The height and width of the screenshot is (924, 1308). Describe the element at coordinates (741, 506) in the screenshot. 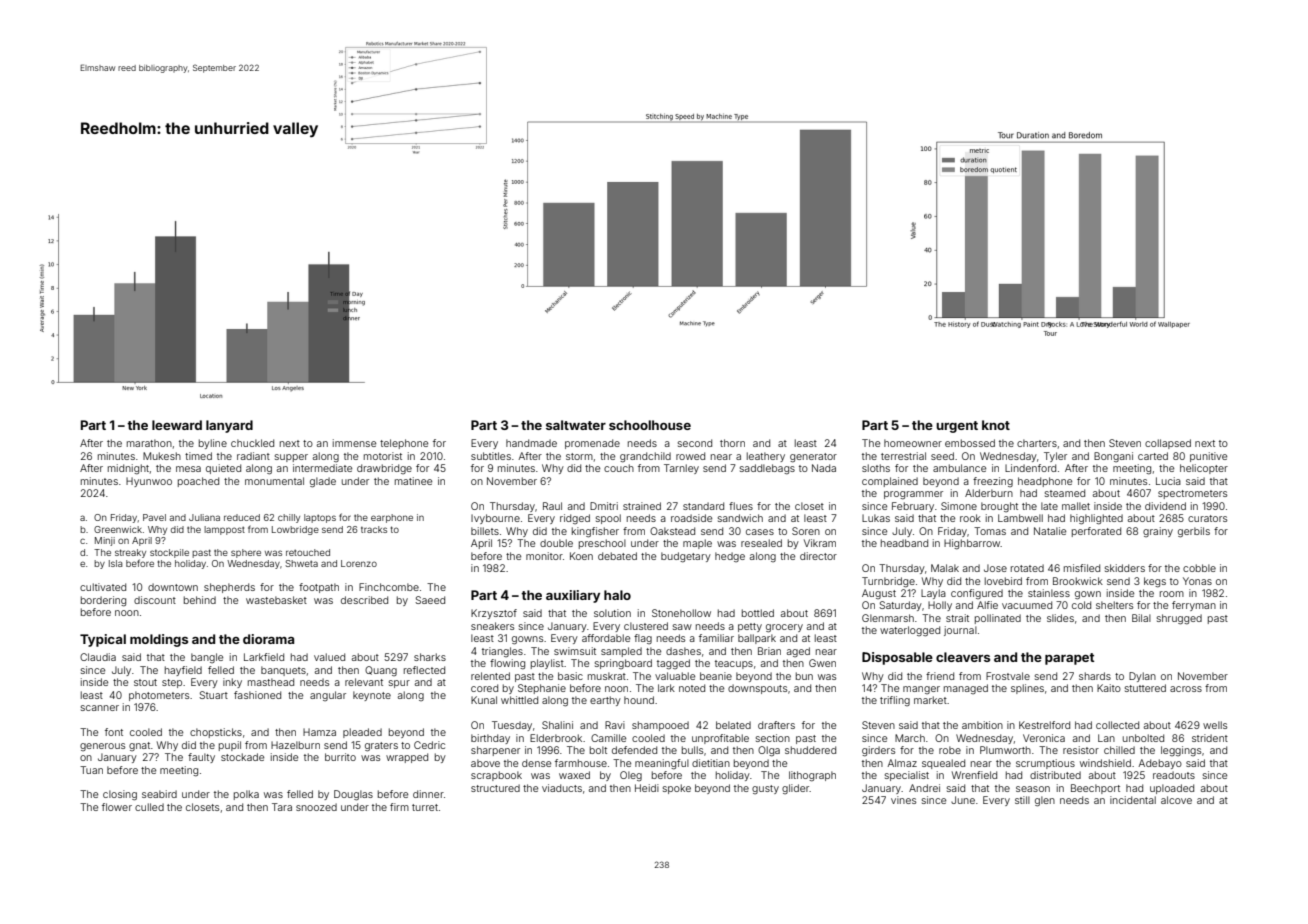

I see `flues` at that location.
